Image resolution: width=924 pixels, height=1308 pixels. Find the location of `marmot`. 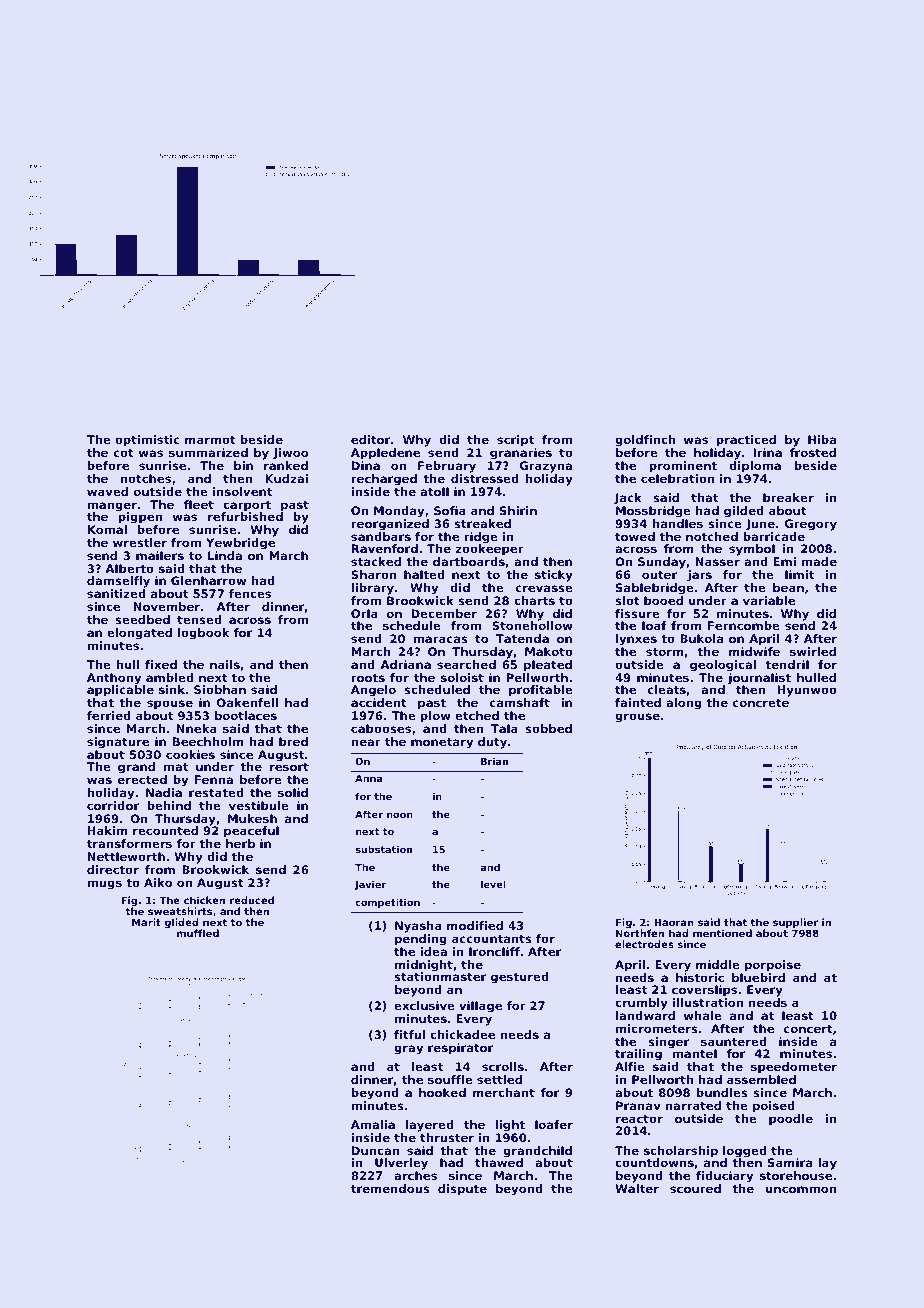

marmot is located at coordinates (210, 440).
